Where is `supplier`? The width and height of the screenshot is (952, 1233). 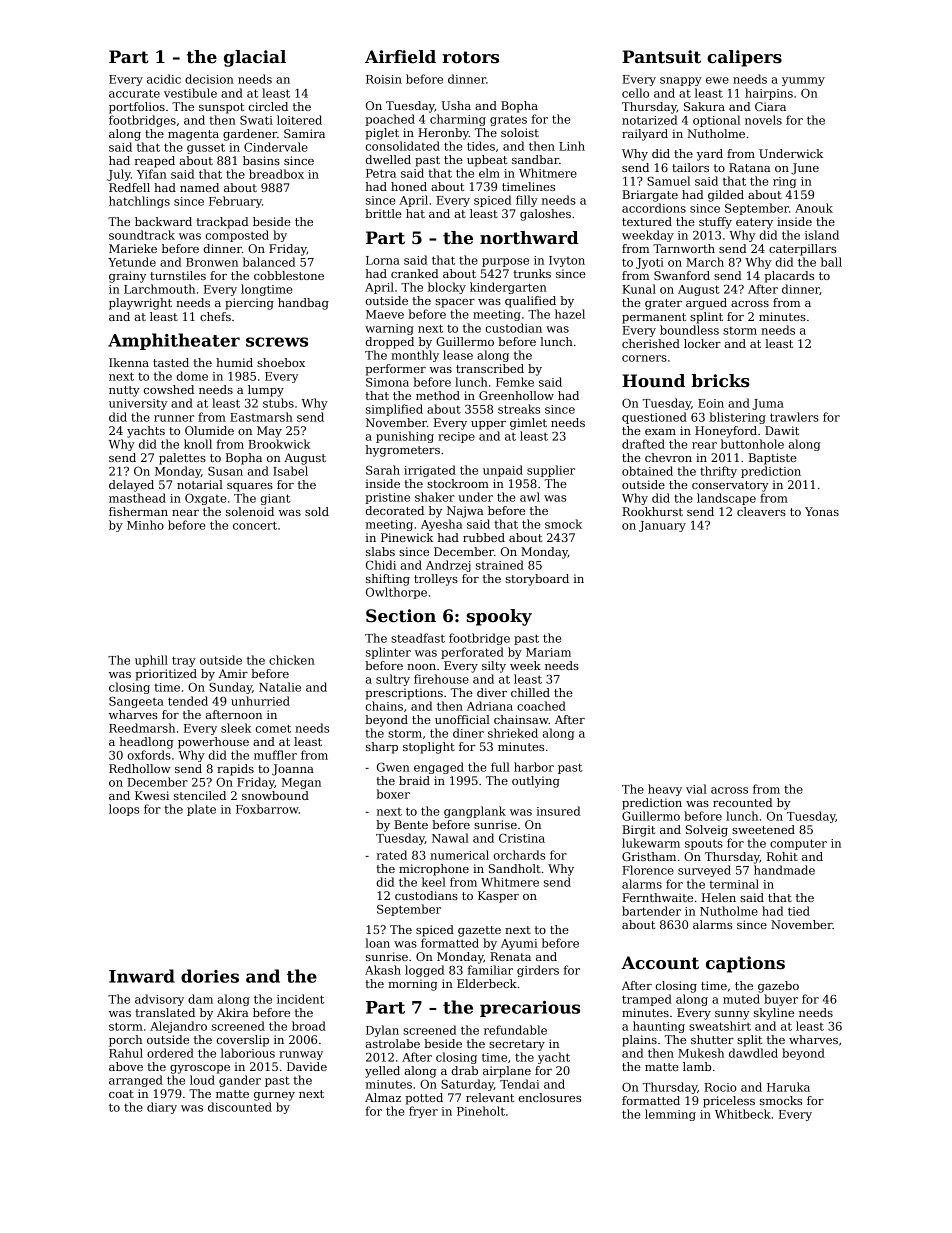
supplier is located at coordinates (551, 471).
